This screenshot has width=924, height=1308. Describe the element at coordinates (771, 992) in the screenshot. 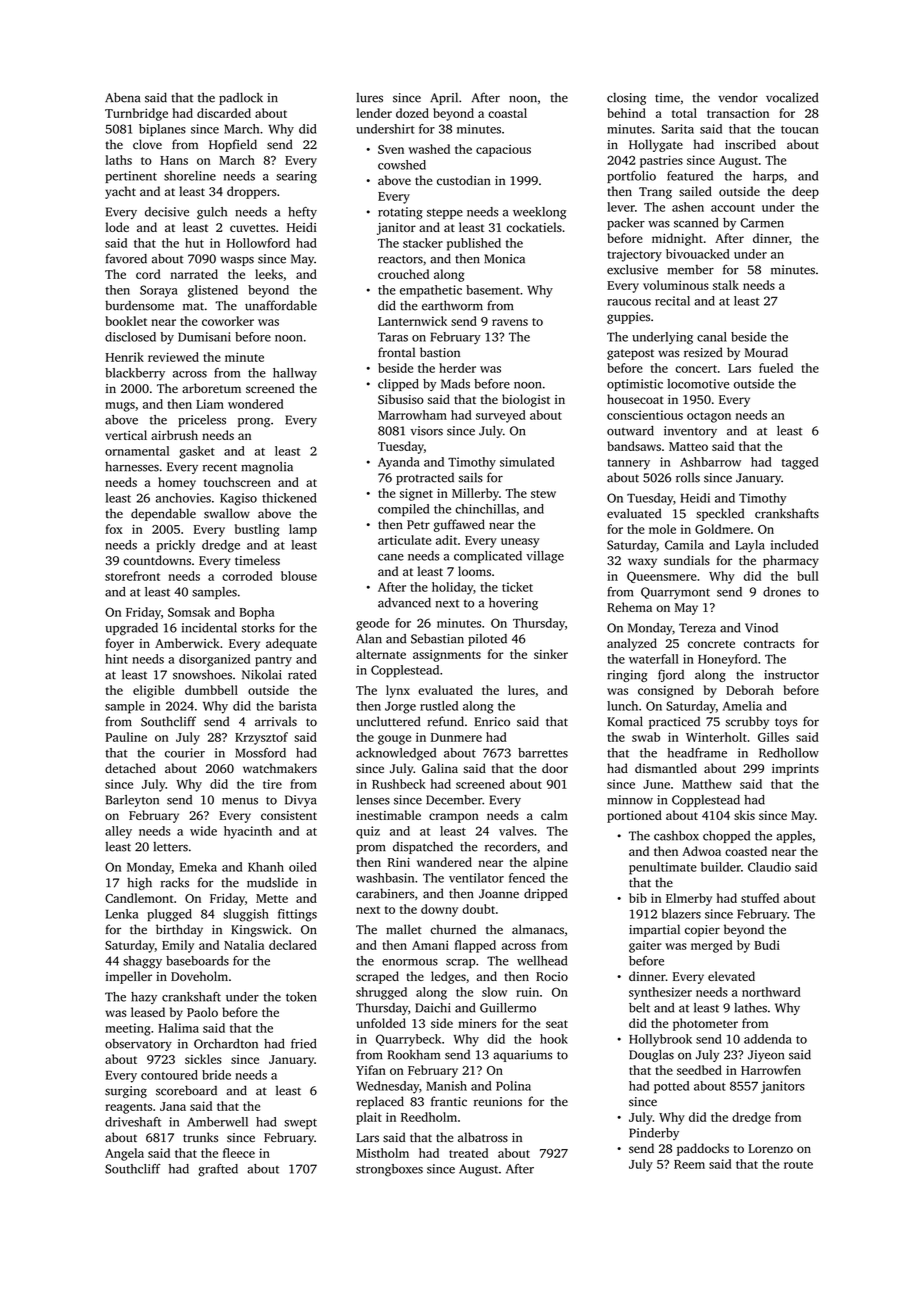

I see `northward` at that location.
